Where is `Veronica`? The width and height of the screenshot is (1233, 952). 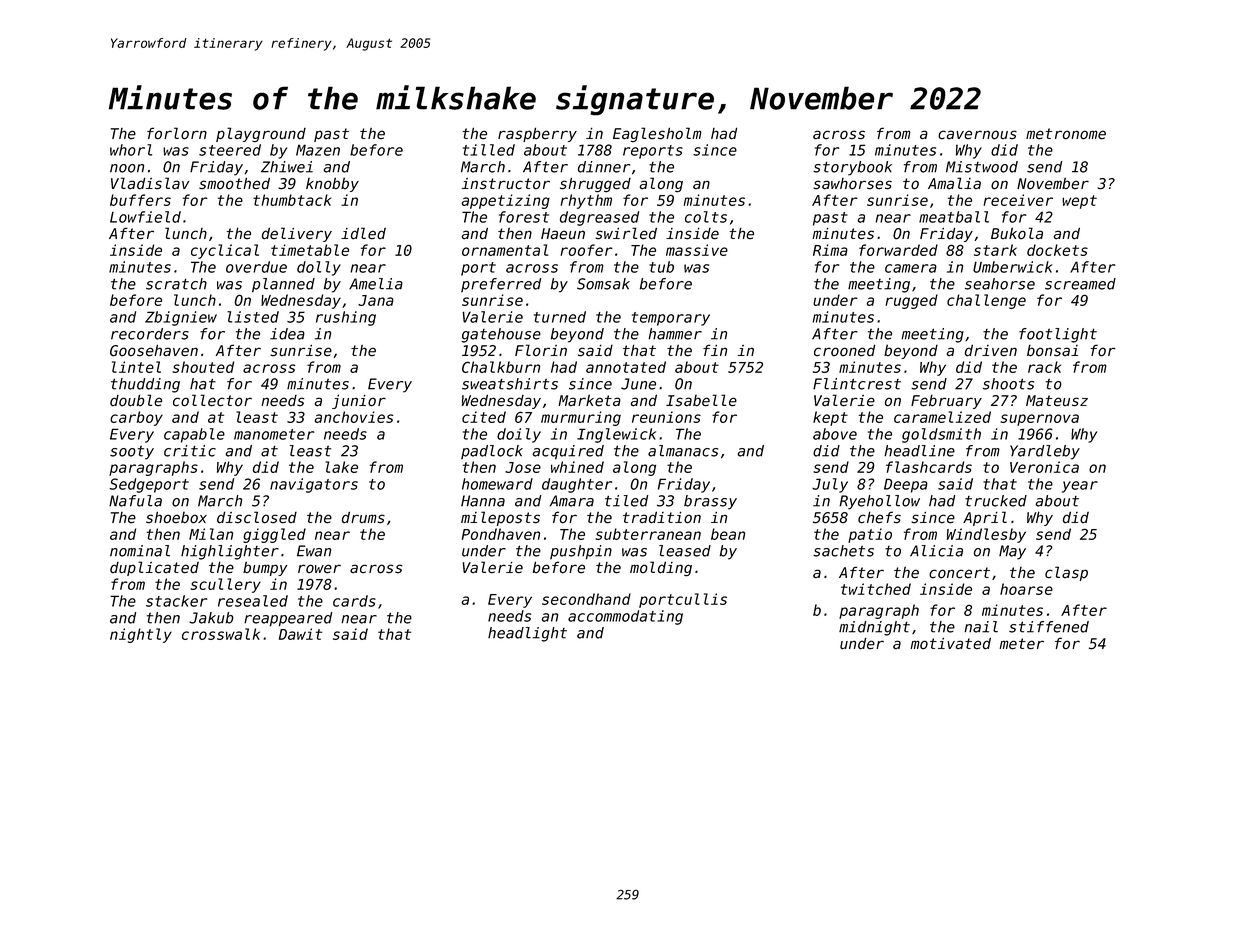 Veronica is located at coordinates (1044, 467).
